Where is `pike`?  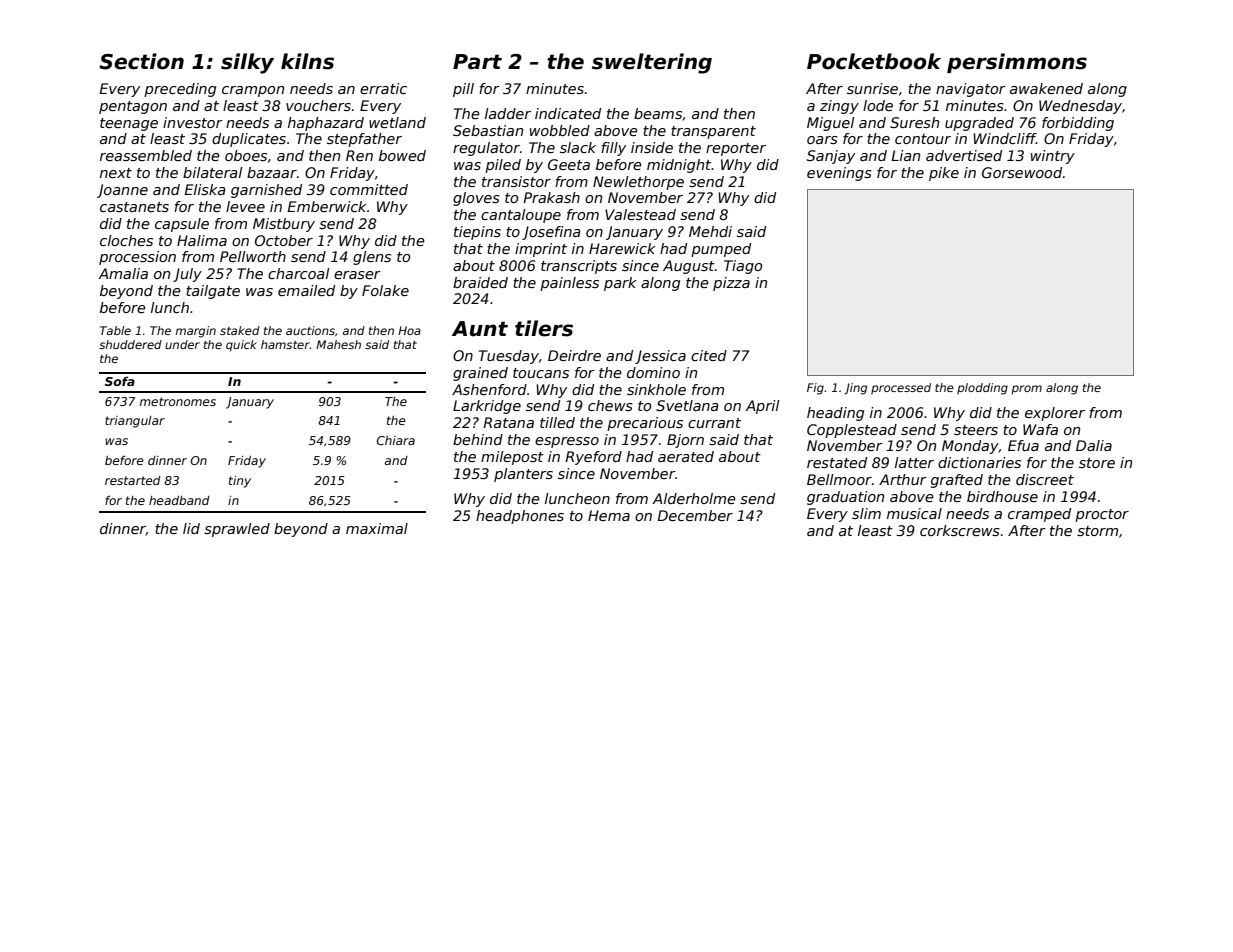
pike is located at coordinates (944, 174).
